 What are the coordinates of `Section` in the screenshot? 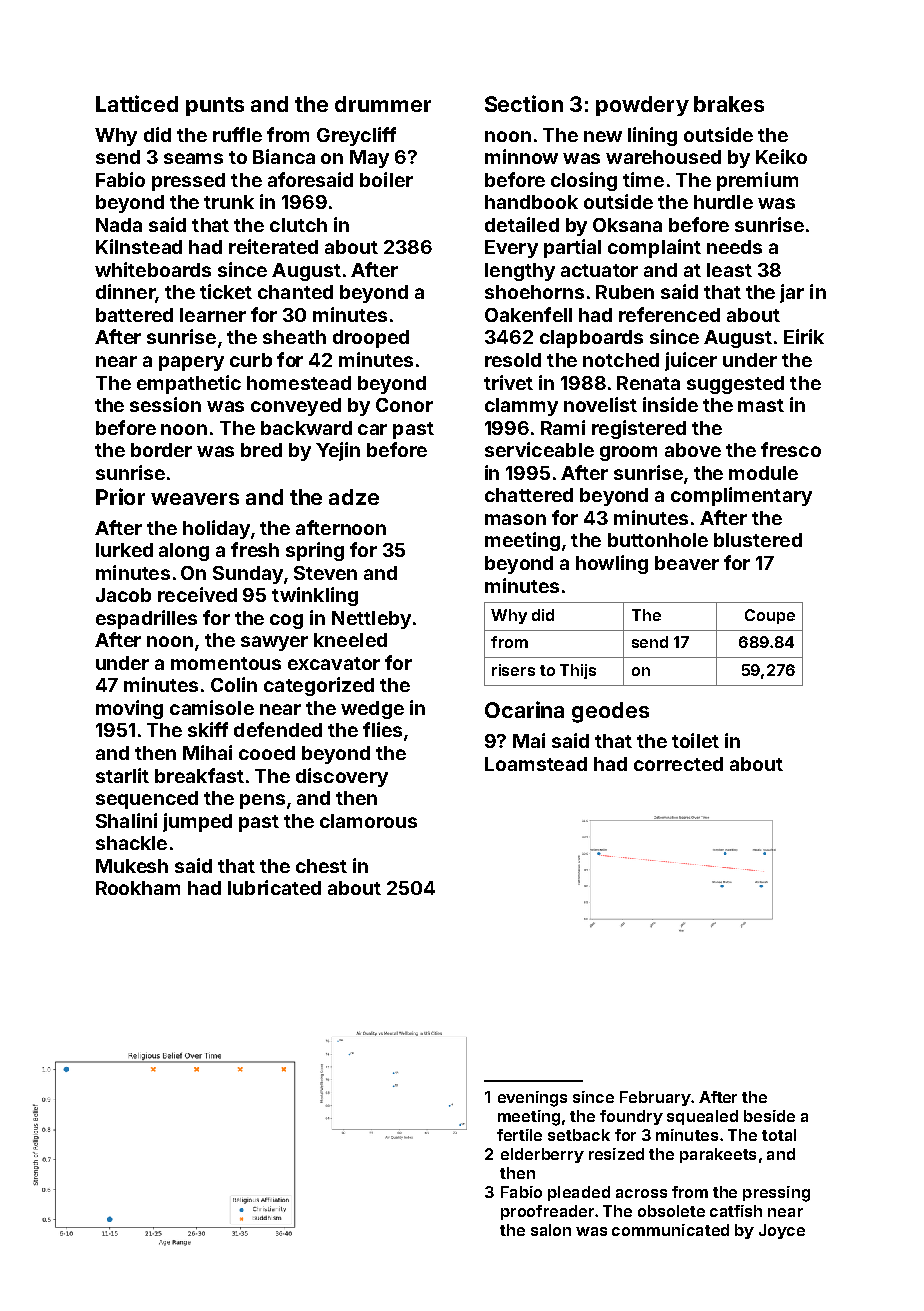 It's located at (524, 103).
